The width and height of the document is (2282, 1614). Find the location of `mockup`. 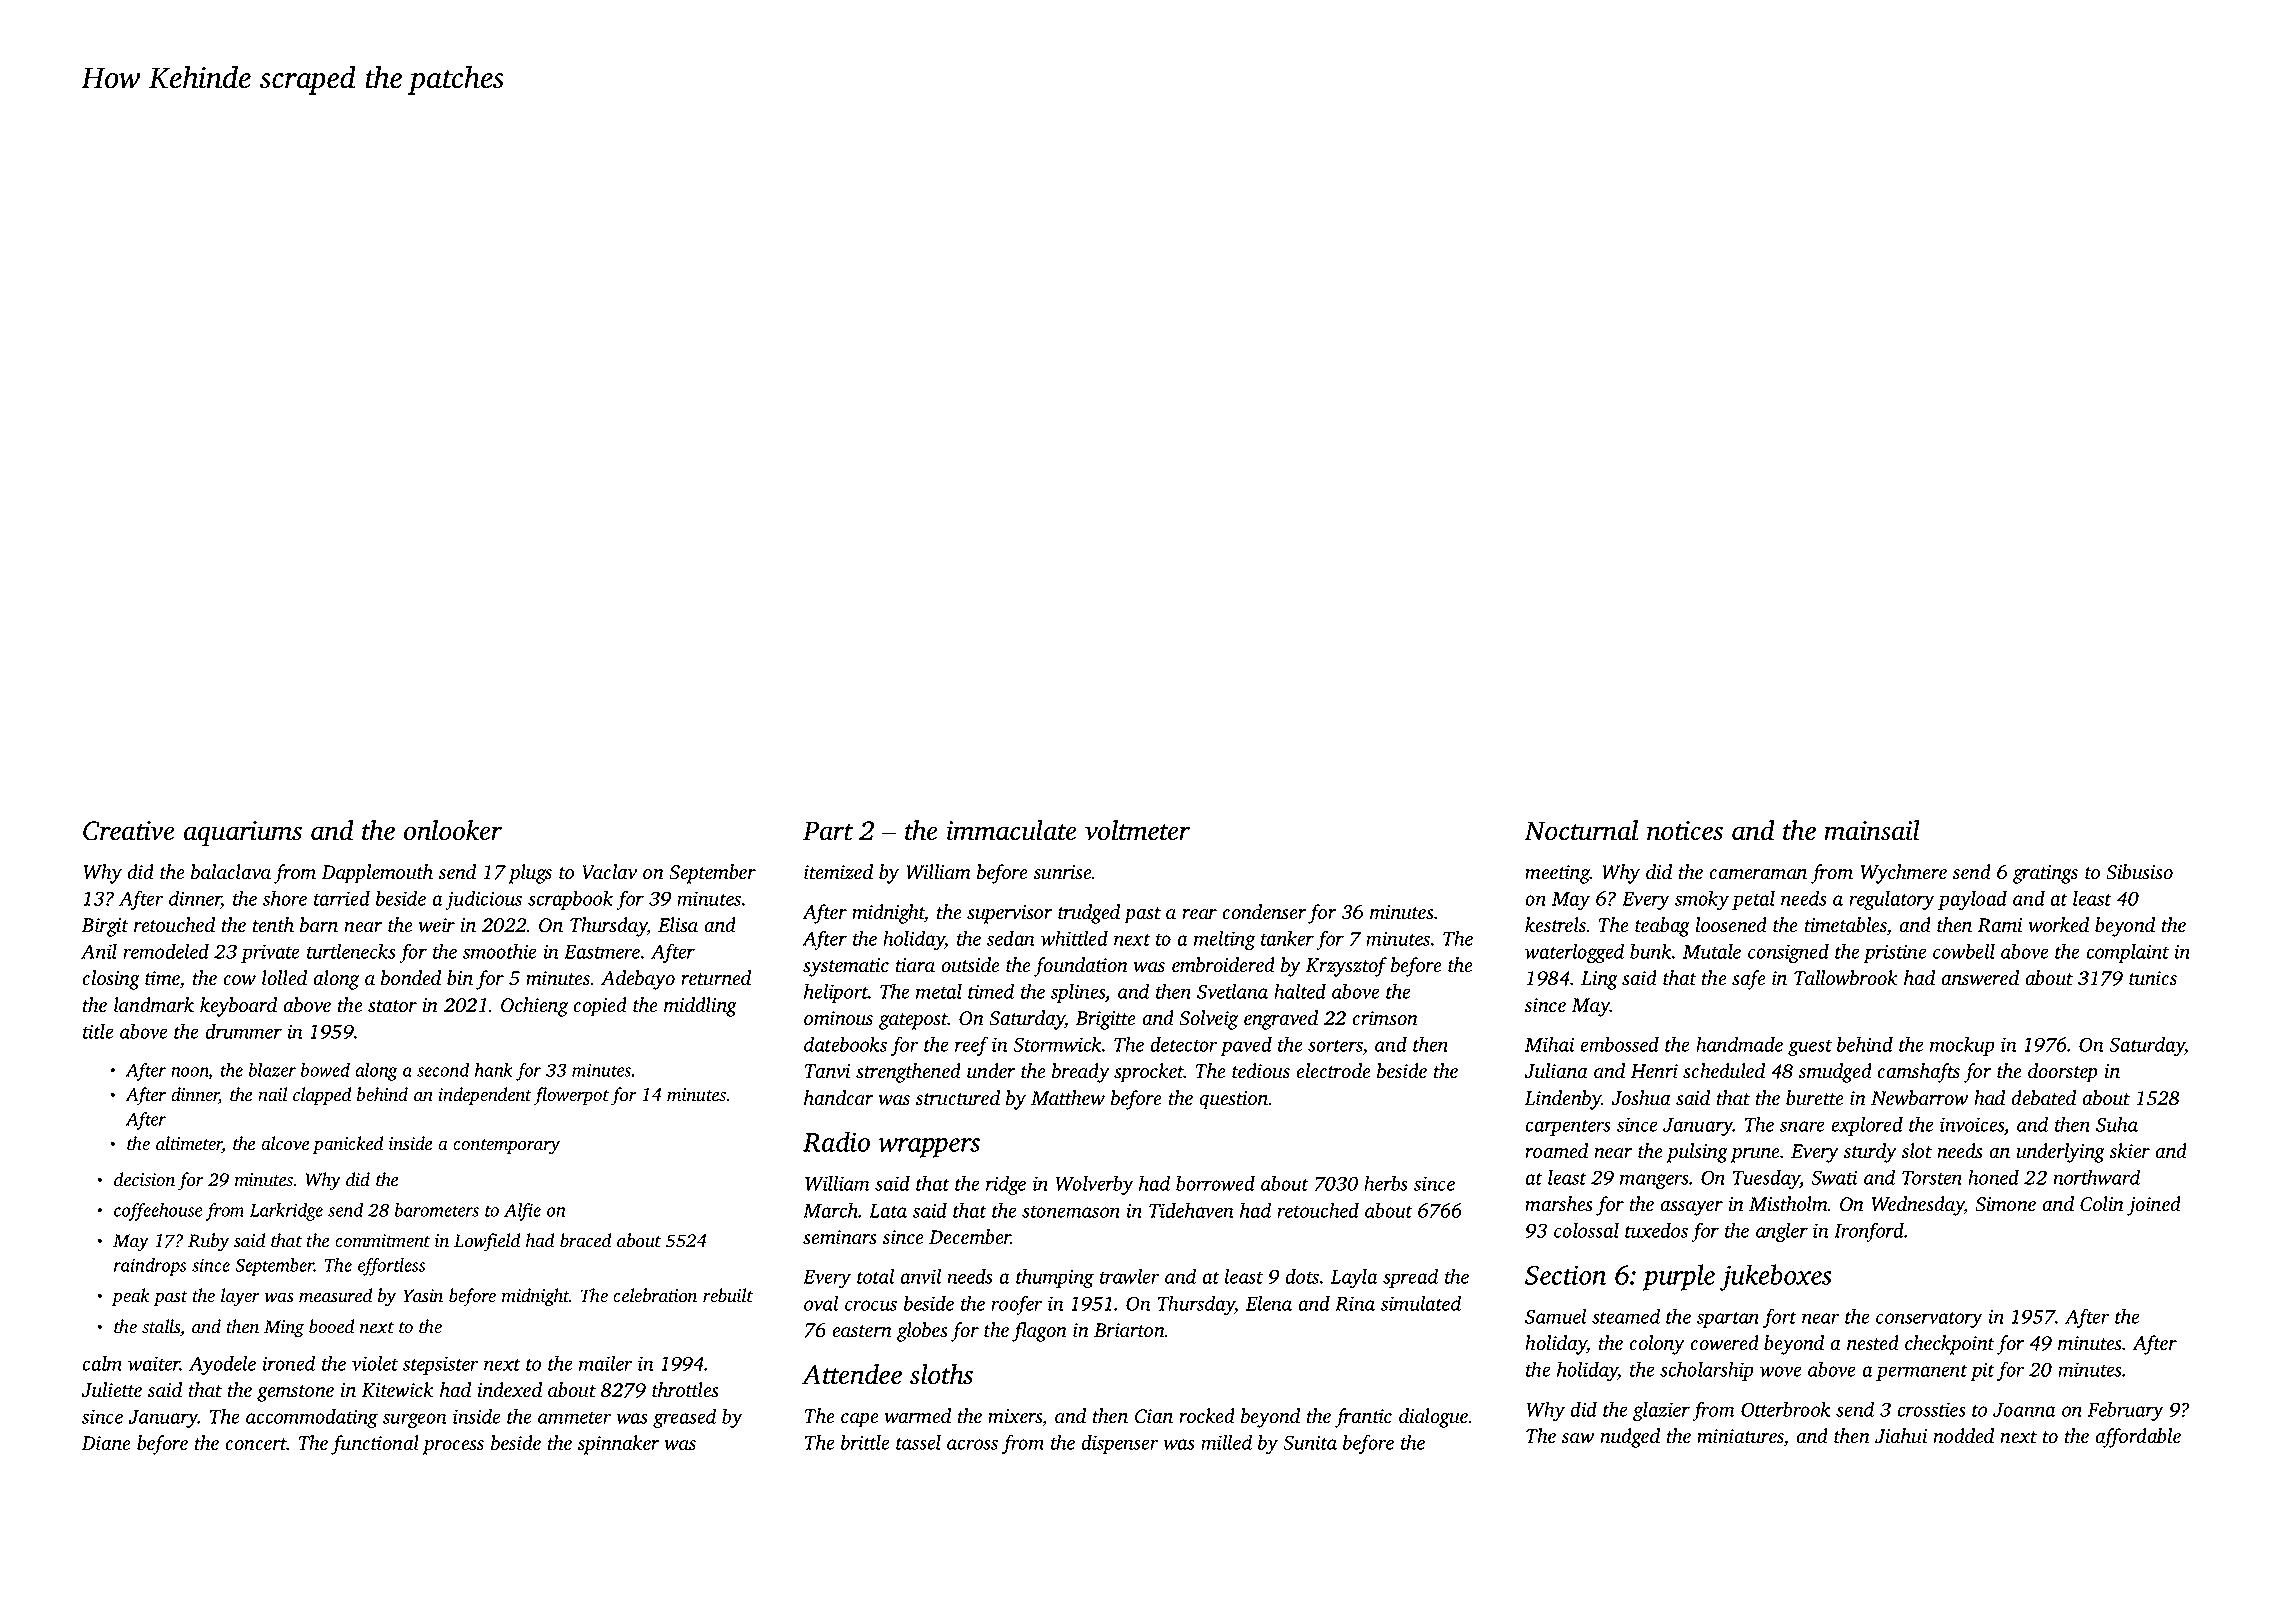

mockup is located at coordinates (1962, 1046).
